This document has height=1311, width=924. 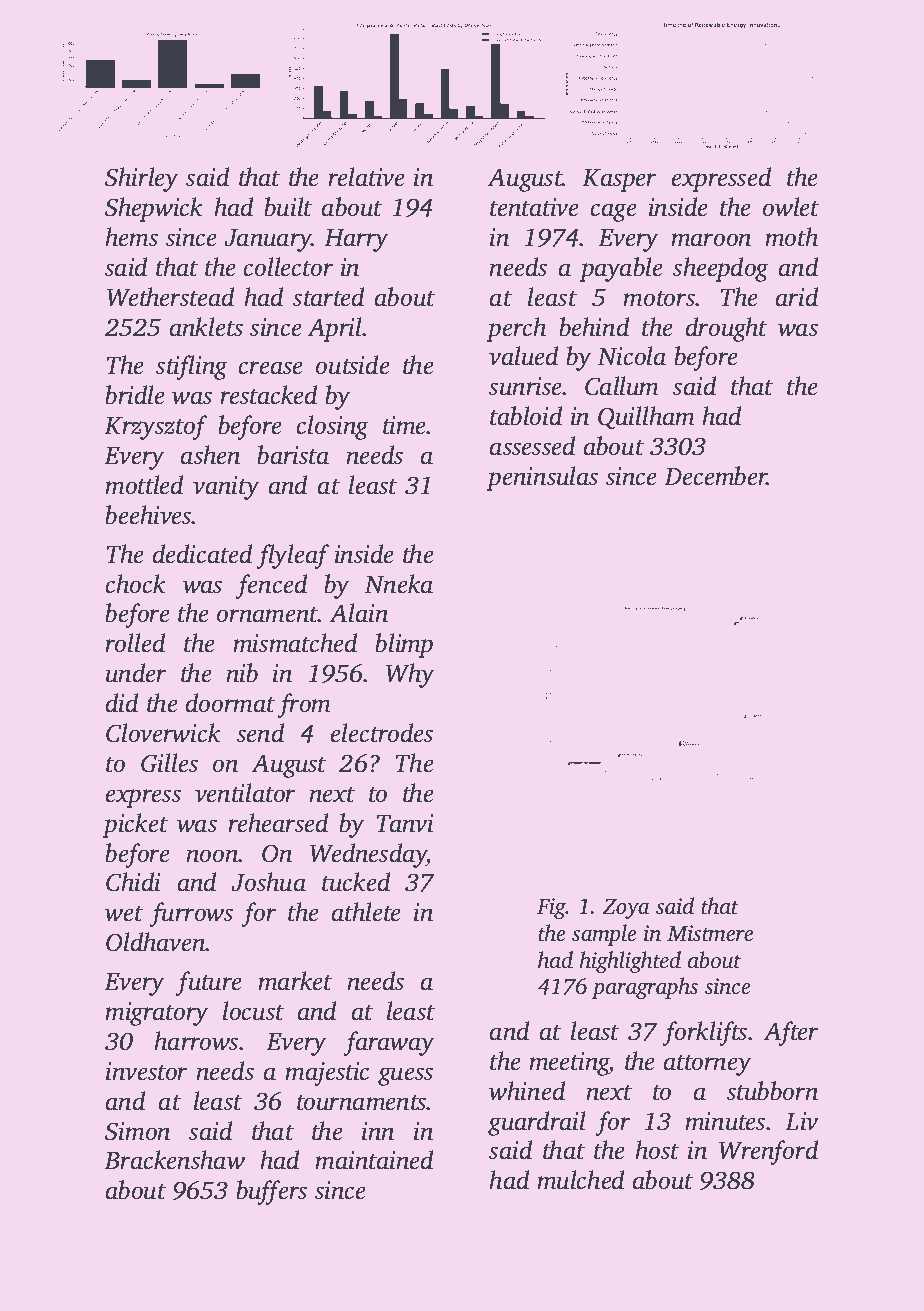 I want to click on drought, so click(x=726, y=329).
